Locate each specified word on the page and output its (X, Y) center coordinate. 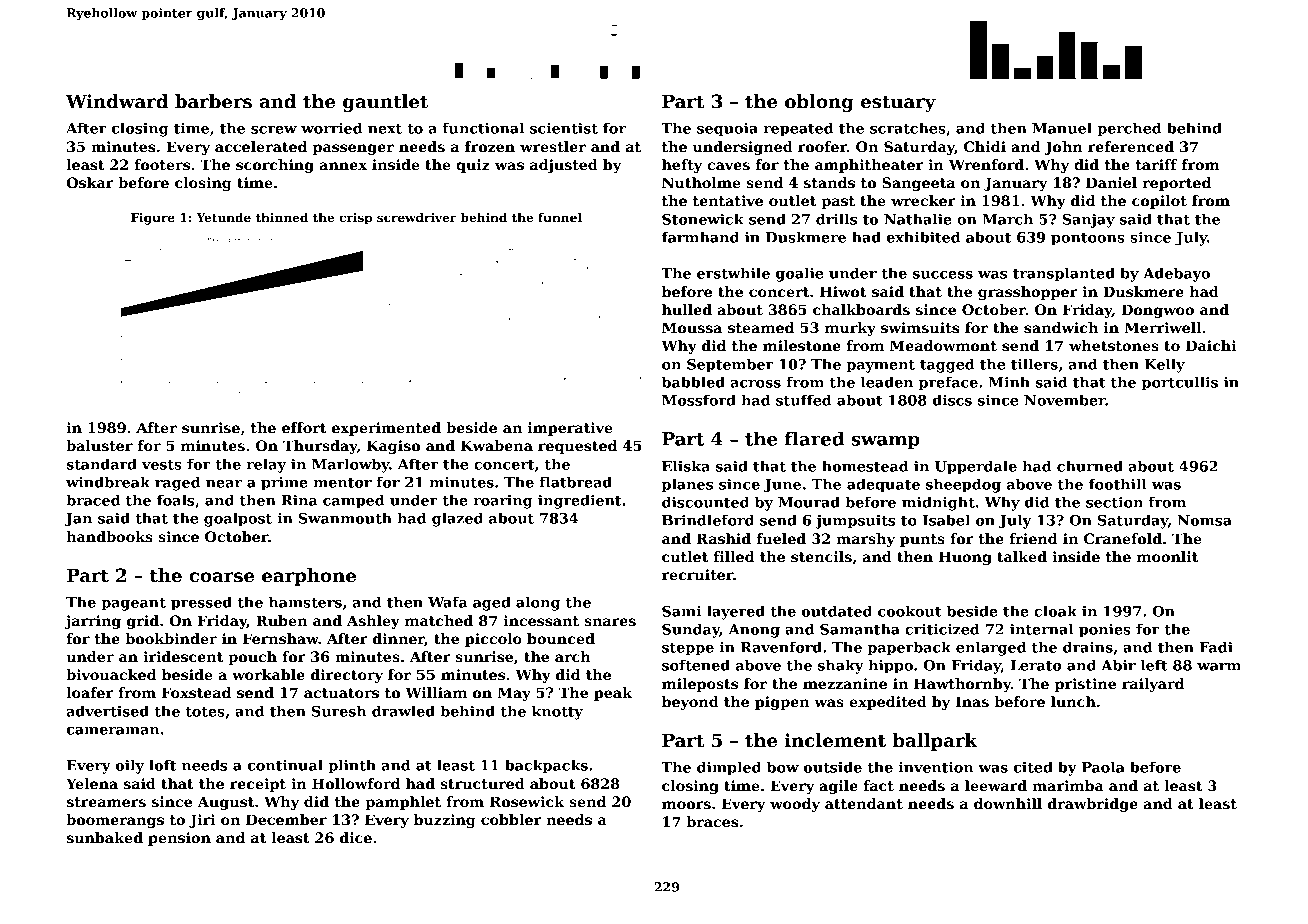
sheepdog (963, 485)
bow (783, 767)
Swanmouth (345, 518)
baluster (99, 445)
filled (734, 556)
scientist (564, 128)
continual (285, 765)
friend (1033, 538)
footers (162, 164)
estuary (898, 104)
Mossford (699, 400)
